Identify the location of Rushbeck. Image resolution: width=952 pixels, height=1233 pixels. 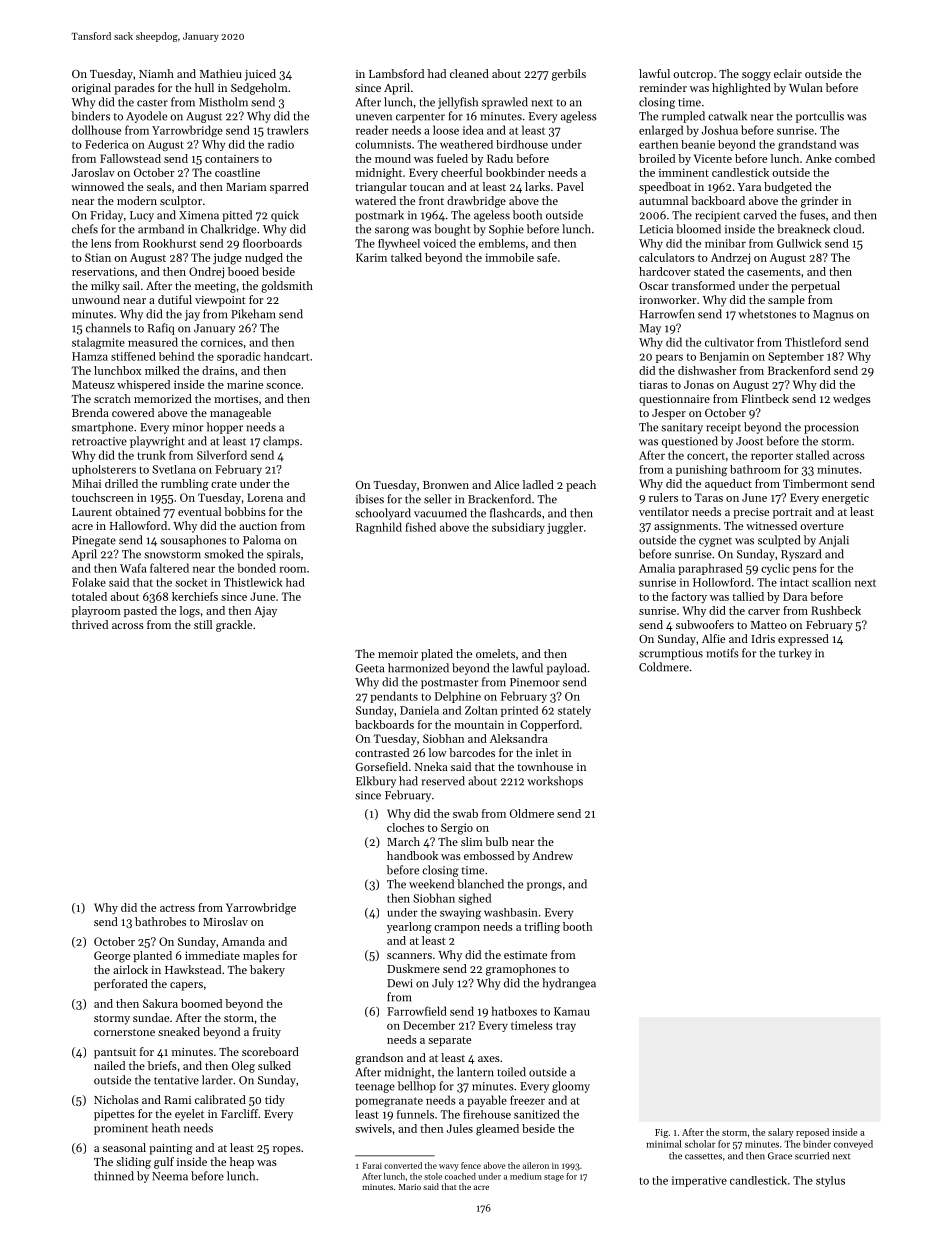
(836, 610).
